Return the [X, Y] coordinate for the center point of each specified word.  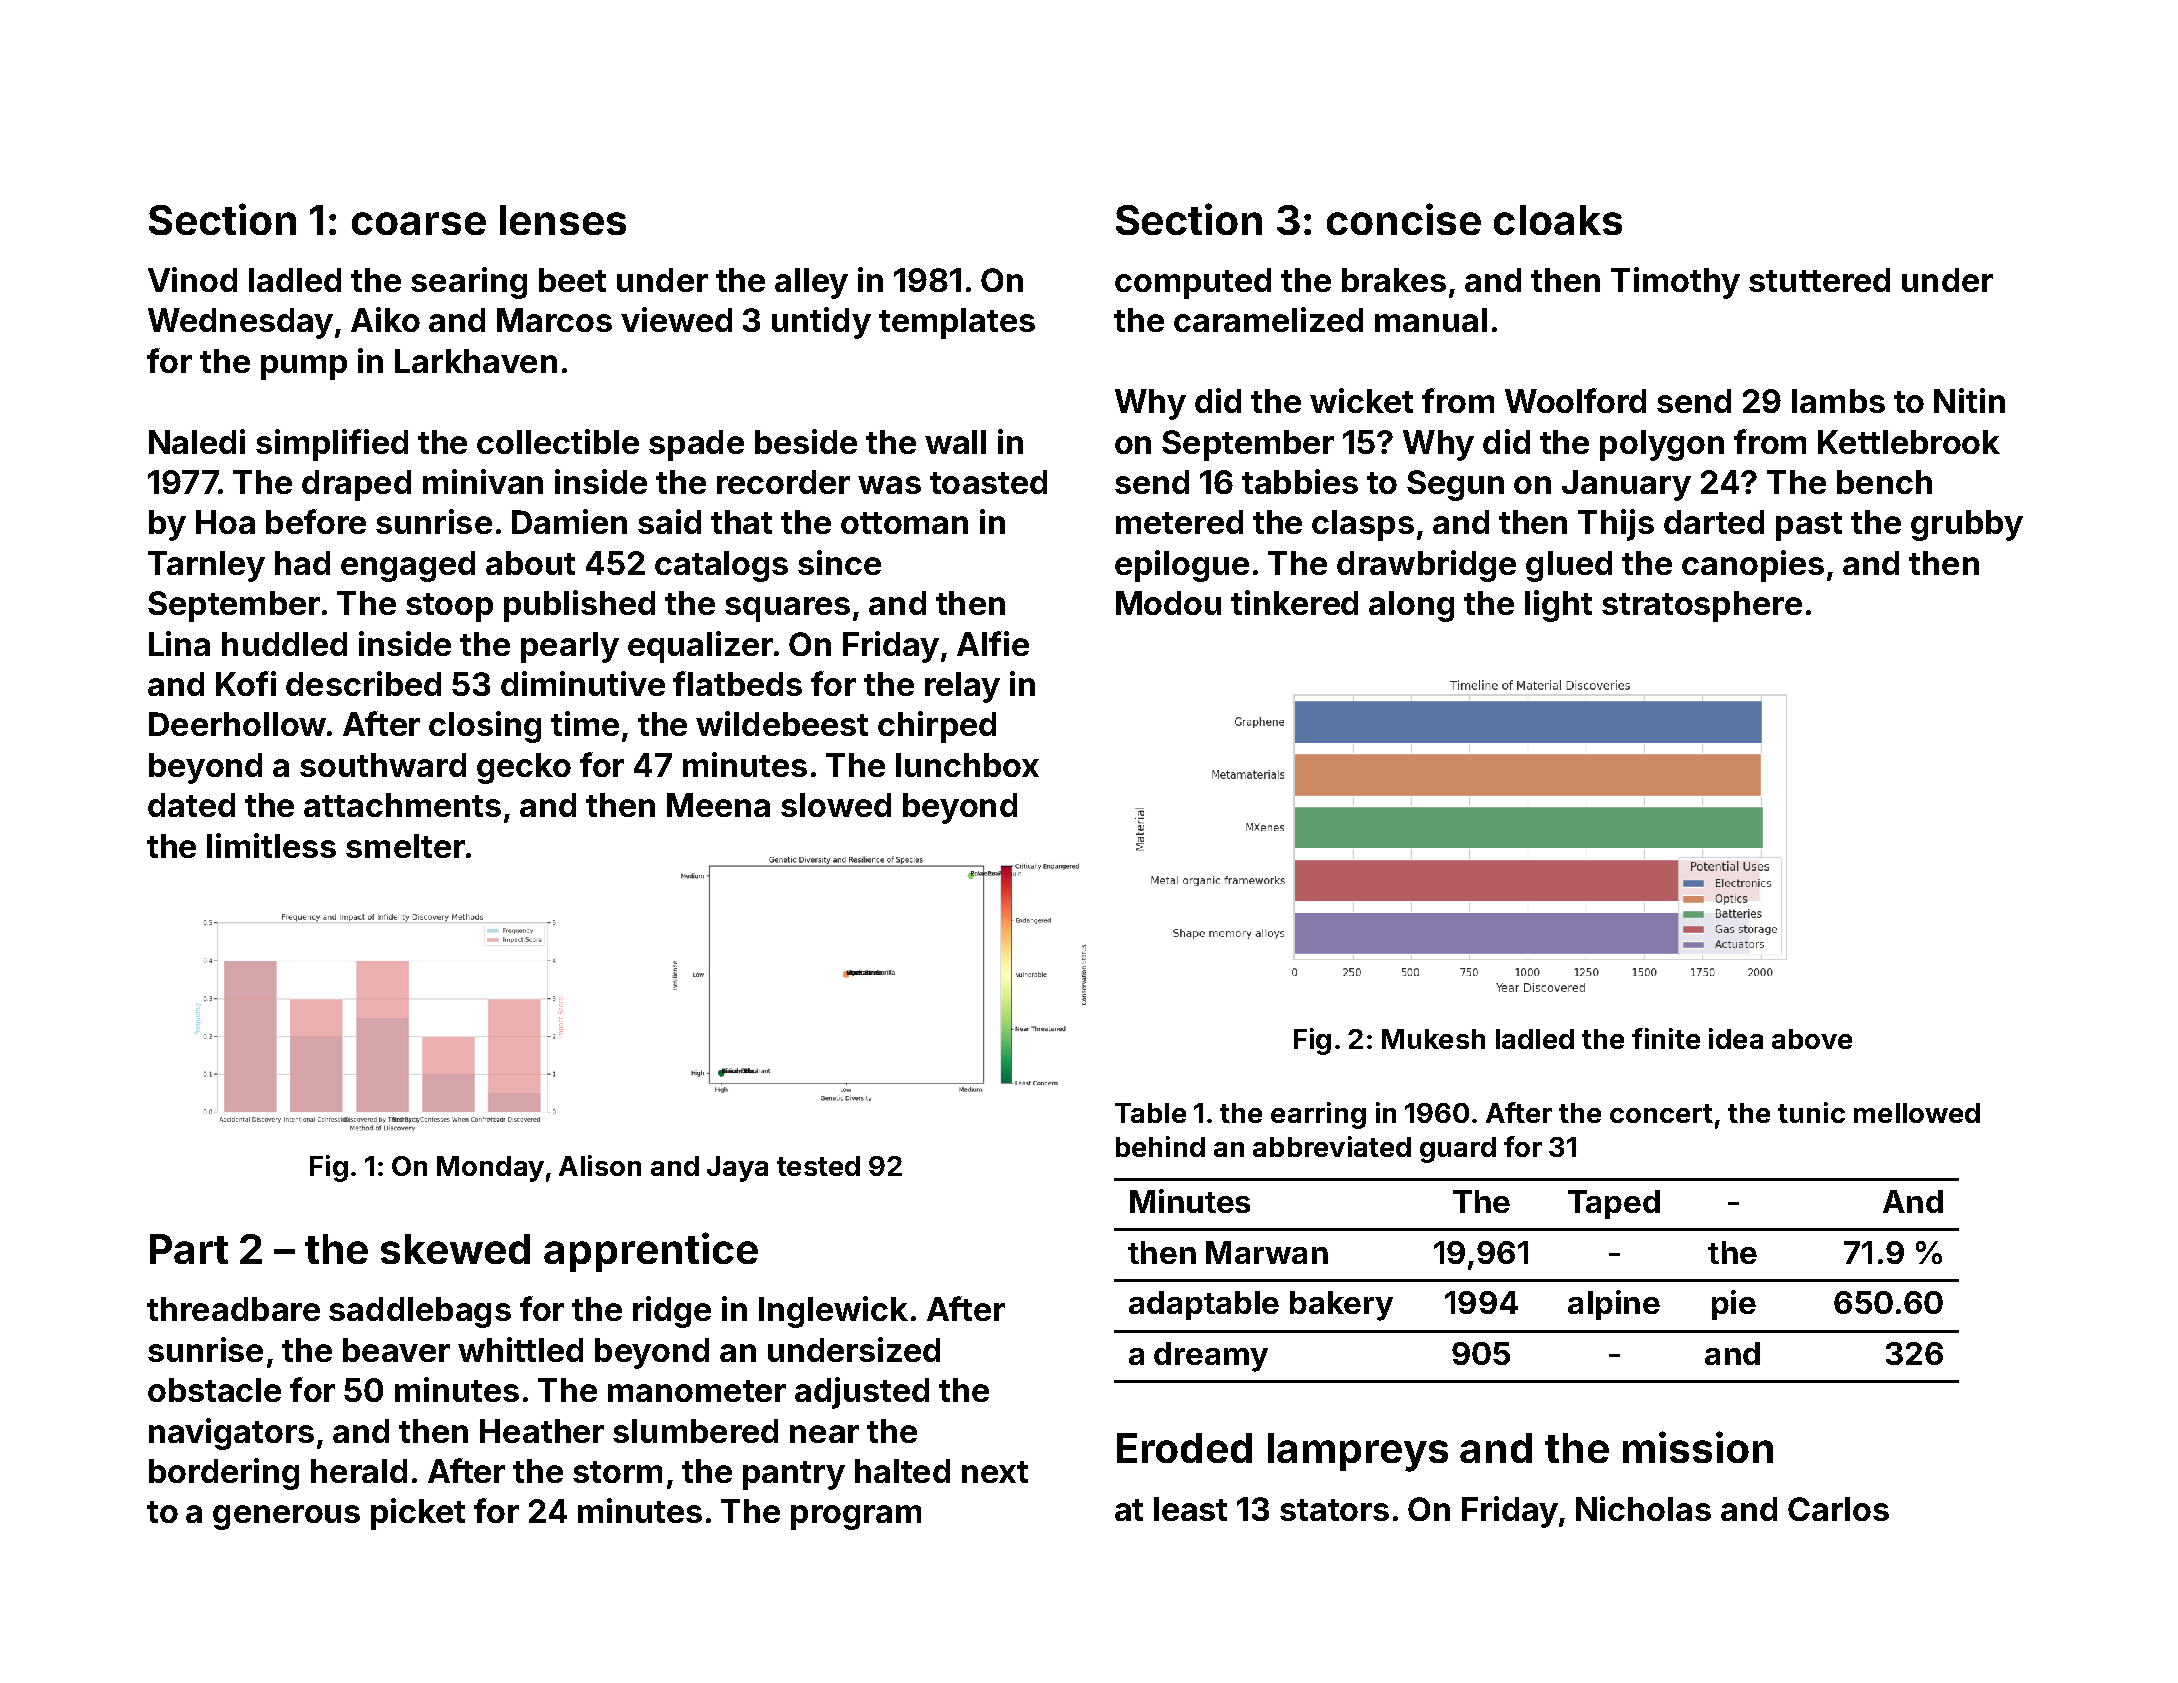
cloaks [1558, 220]
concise [1404, 219]
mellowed [1917, 1113]
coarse [419, 223]
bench [1884, 482]
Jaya [737, 1169]
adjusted [862, 1393]
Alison [600, 1165]
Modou [1168, 603]
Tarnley [206, 566]
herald [359, 1471]
